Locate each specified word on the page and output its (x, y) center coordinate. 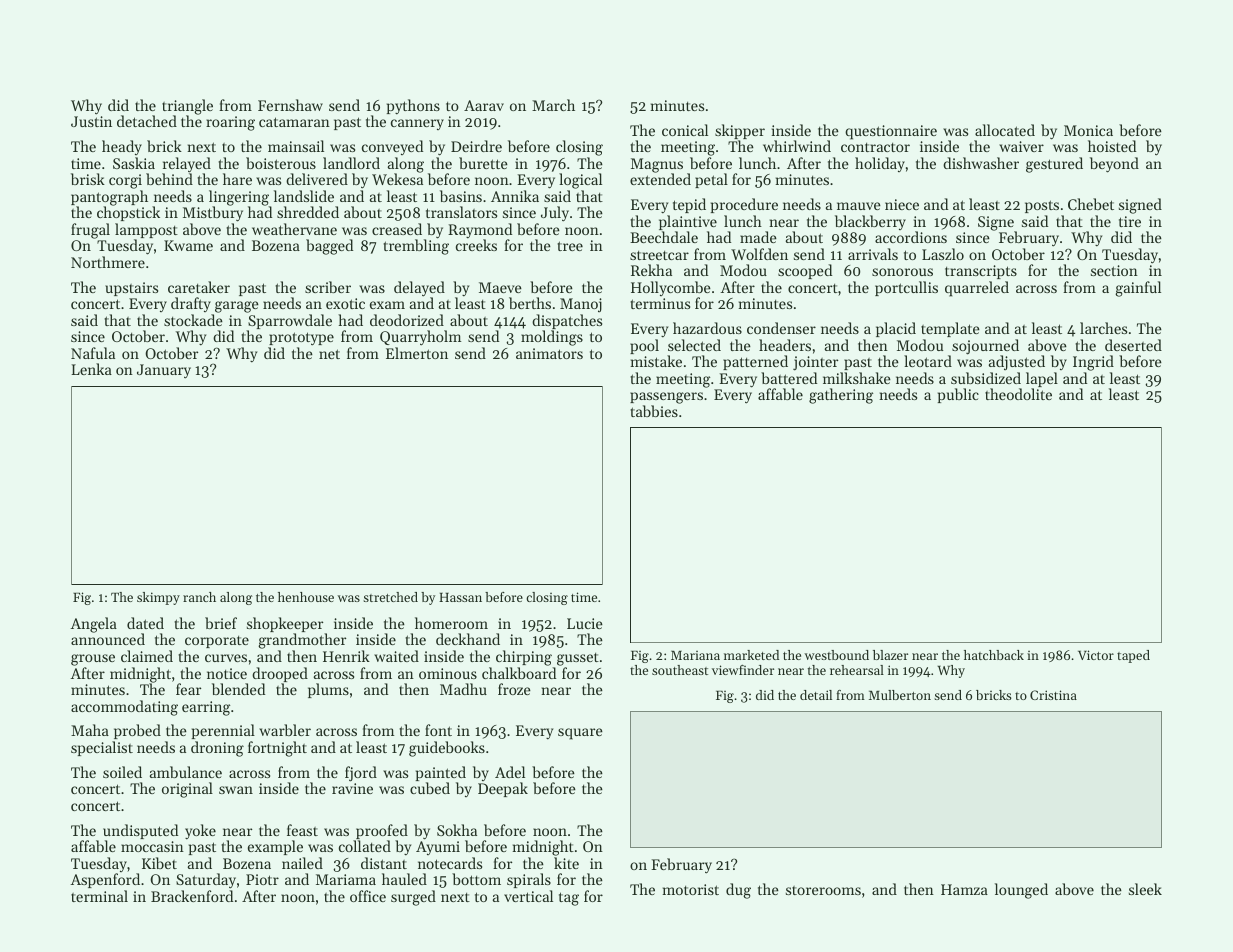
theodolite (1018, 394)
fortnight (277, 749)
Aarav (484, 105)
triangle (187, 107)
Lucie (585, 623)
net (329, 354)
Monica (1088, 130)
